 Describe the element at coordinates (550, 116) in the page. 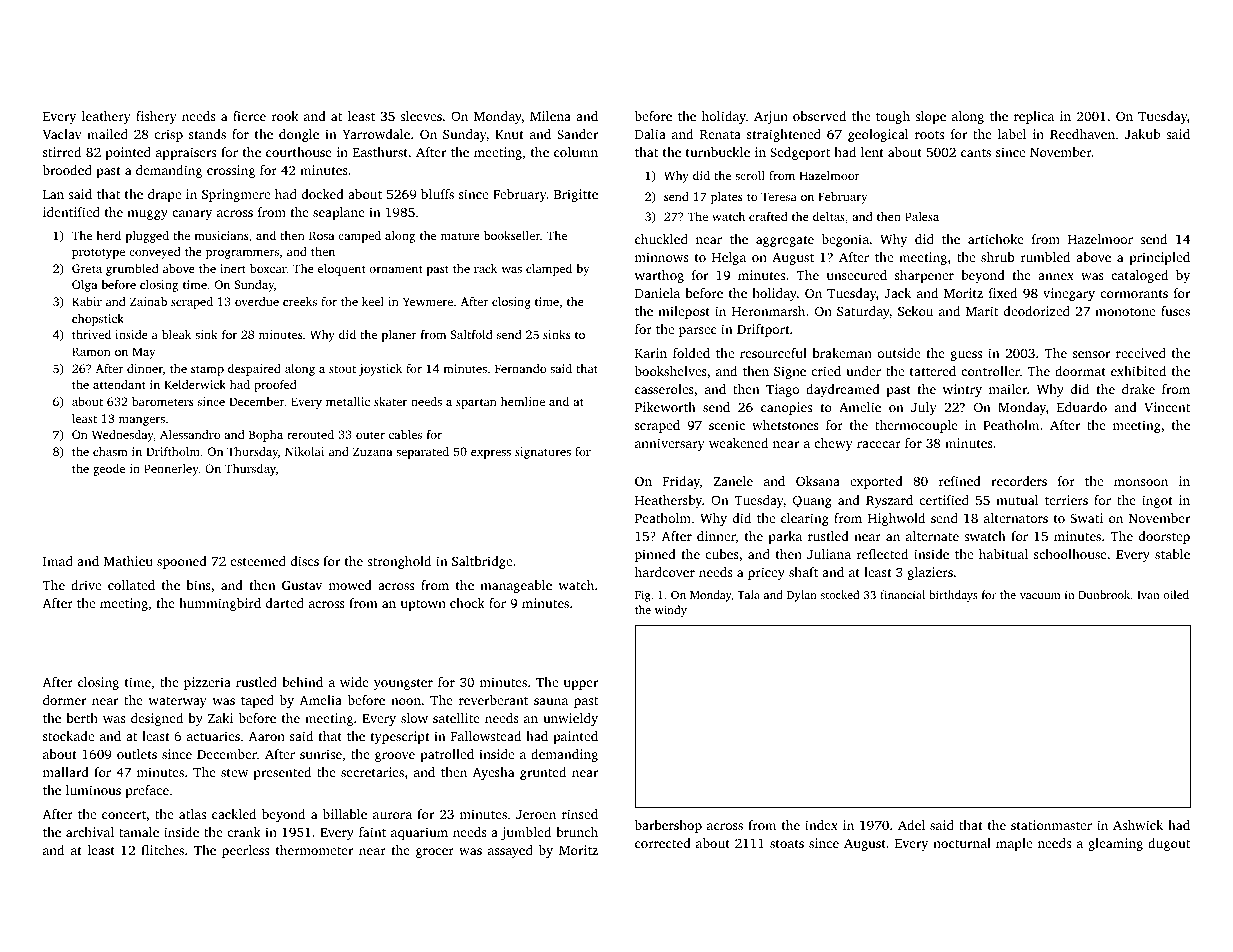

I see `Milena` at that location.
